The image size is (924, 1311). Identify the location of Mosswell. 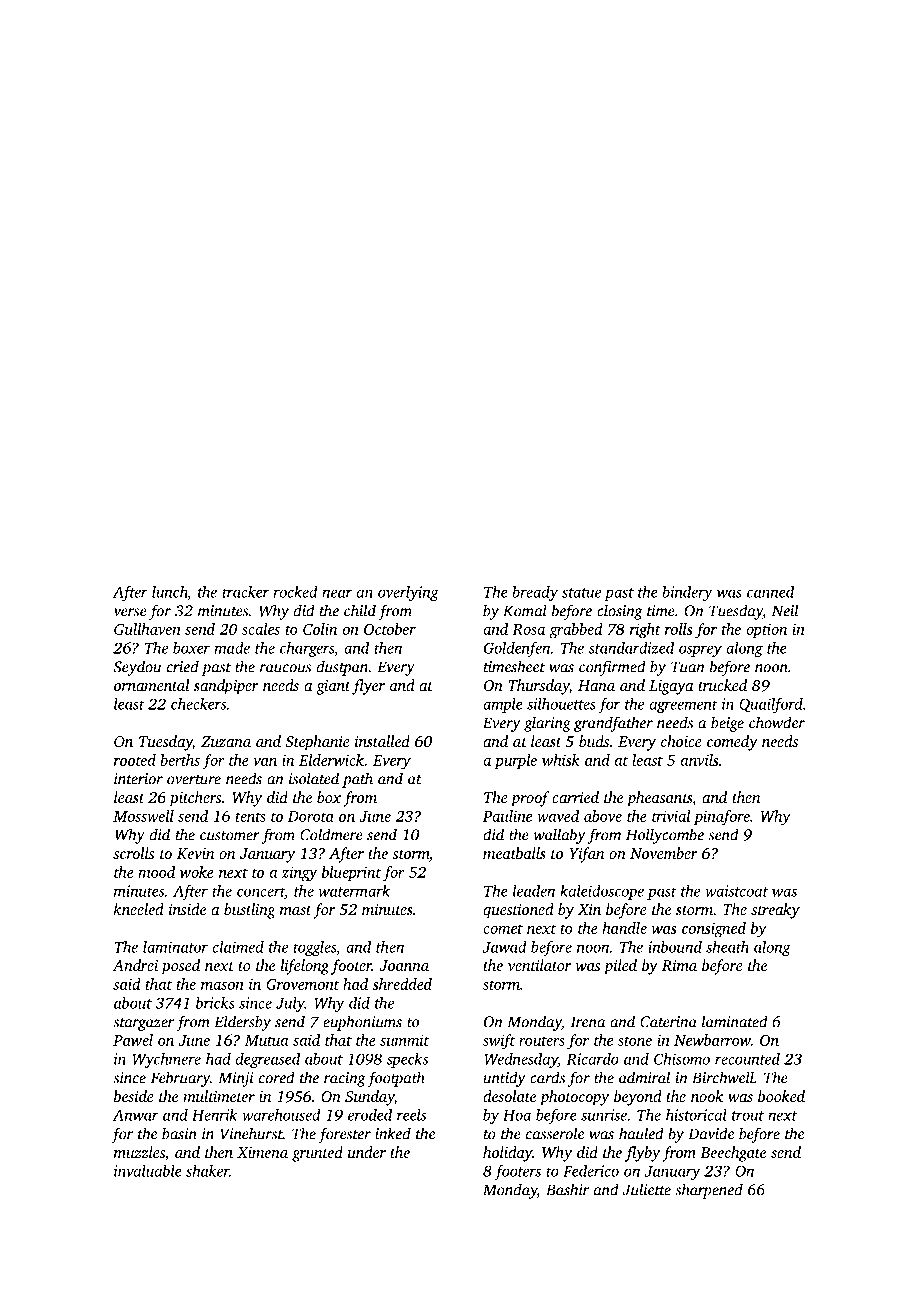
(143, 816).
